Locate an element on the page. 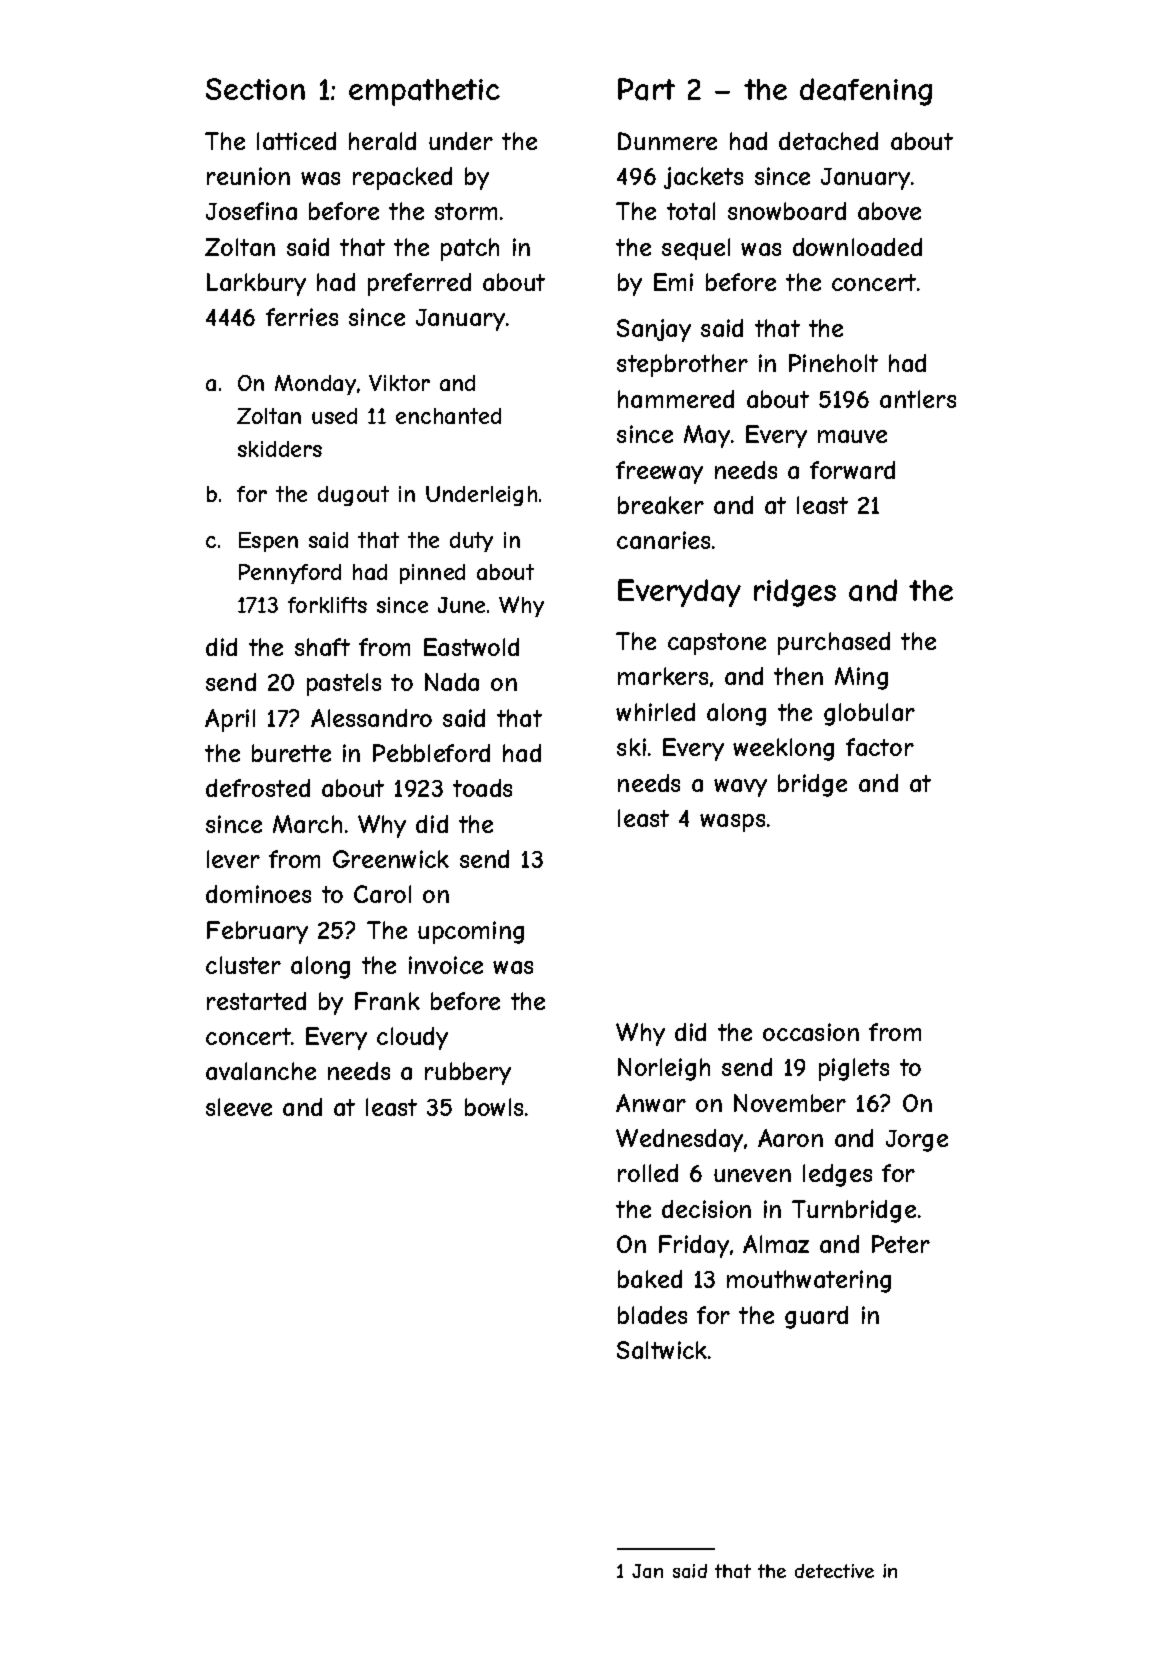  Sanjay is located at coordinates (654, 330).
